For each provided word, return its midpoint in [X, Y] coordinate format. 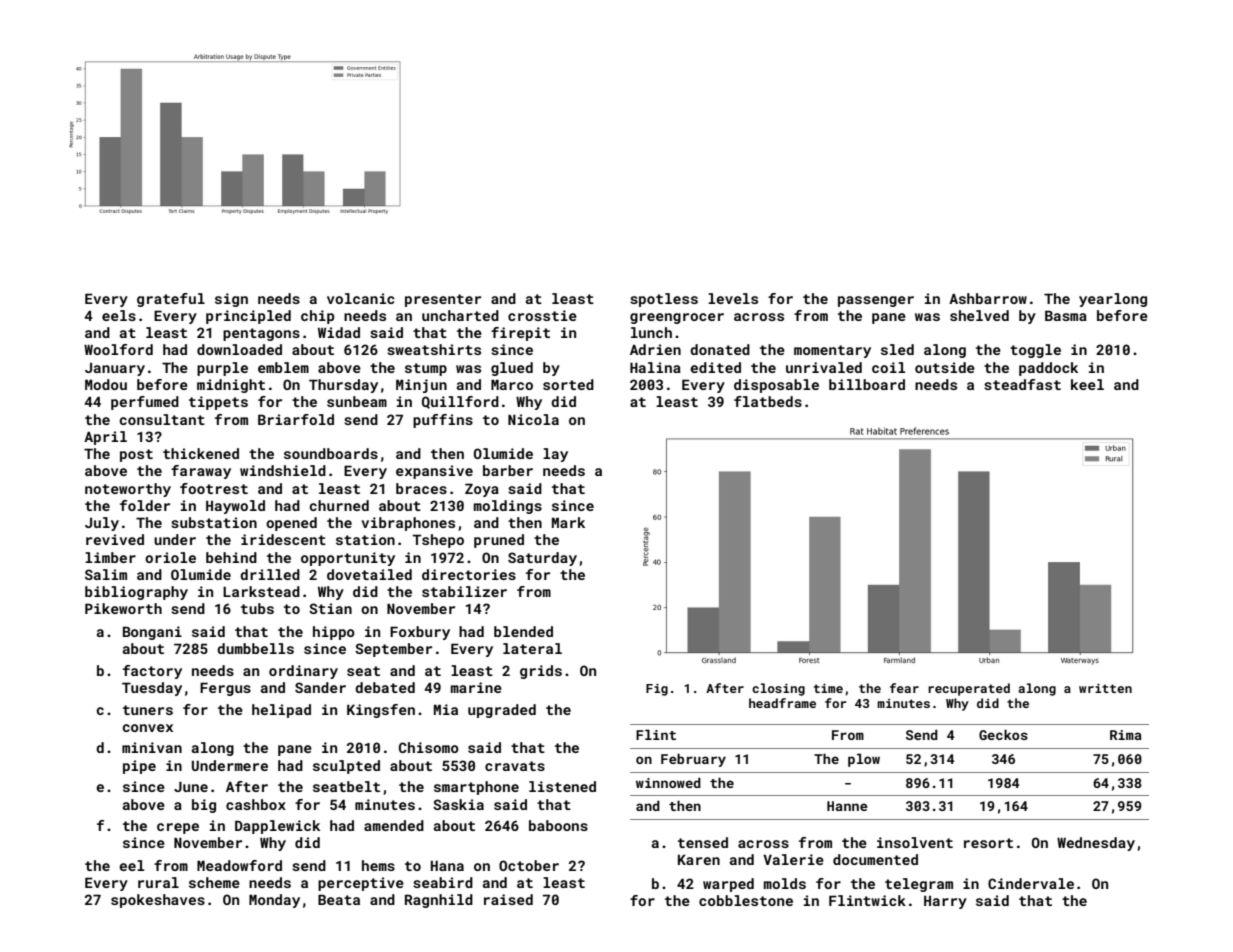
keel [1087, 384]
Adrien [655, 349]
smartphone [476, 788]
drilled [270, 574]
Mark [568, 522]
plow [864, 760]
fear [904, 688]
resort [988, 843]
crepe [178, 828]
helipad [281, 711]
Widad [339, 332]
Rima [1126, 735]
